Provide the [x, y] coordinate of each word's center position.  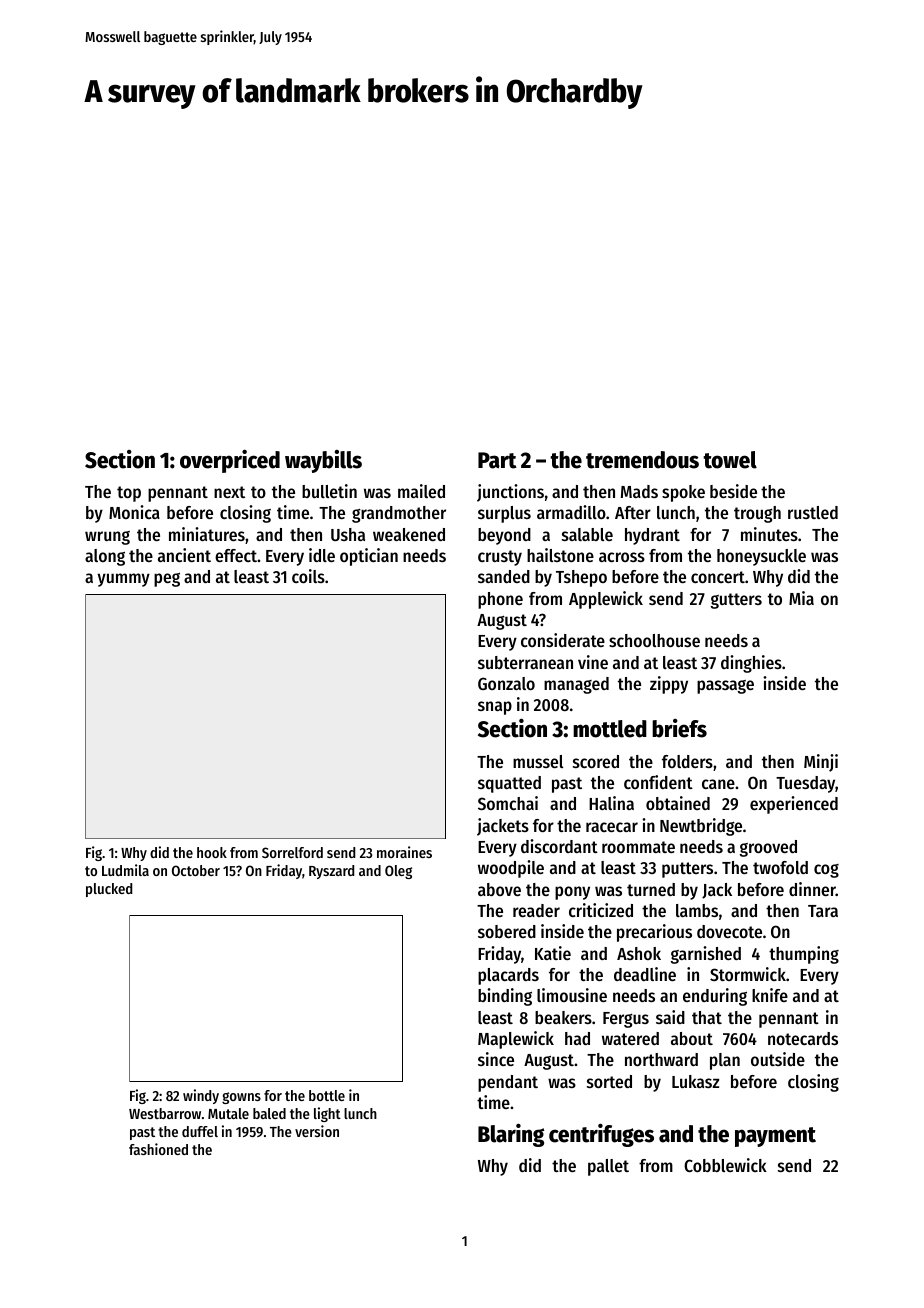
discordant [559, 846]
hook [212, 852]
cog [826, 871]
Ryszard [331, 872]
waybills [323, 461]
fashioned [158, 1149]
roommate [638, 847]
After [633, 512]
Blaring [511, 1135]
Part [497, 460]
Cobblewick [725, 1165]
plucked [109, 890]
